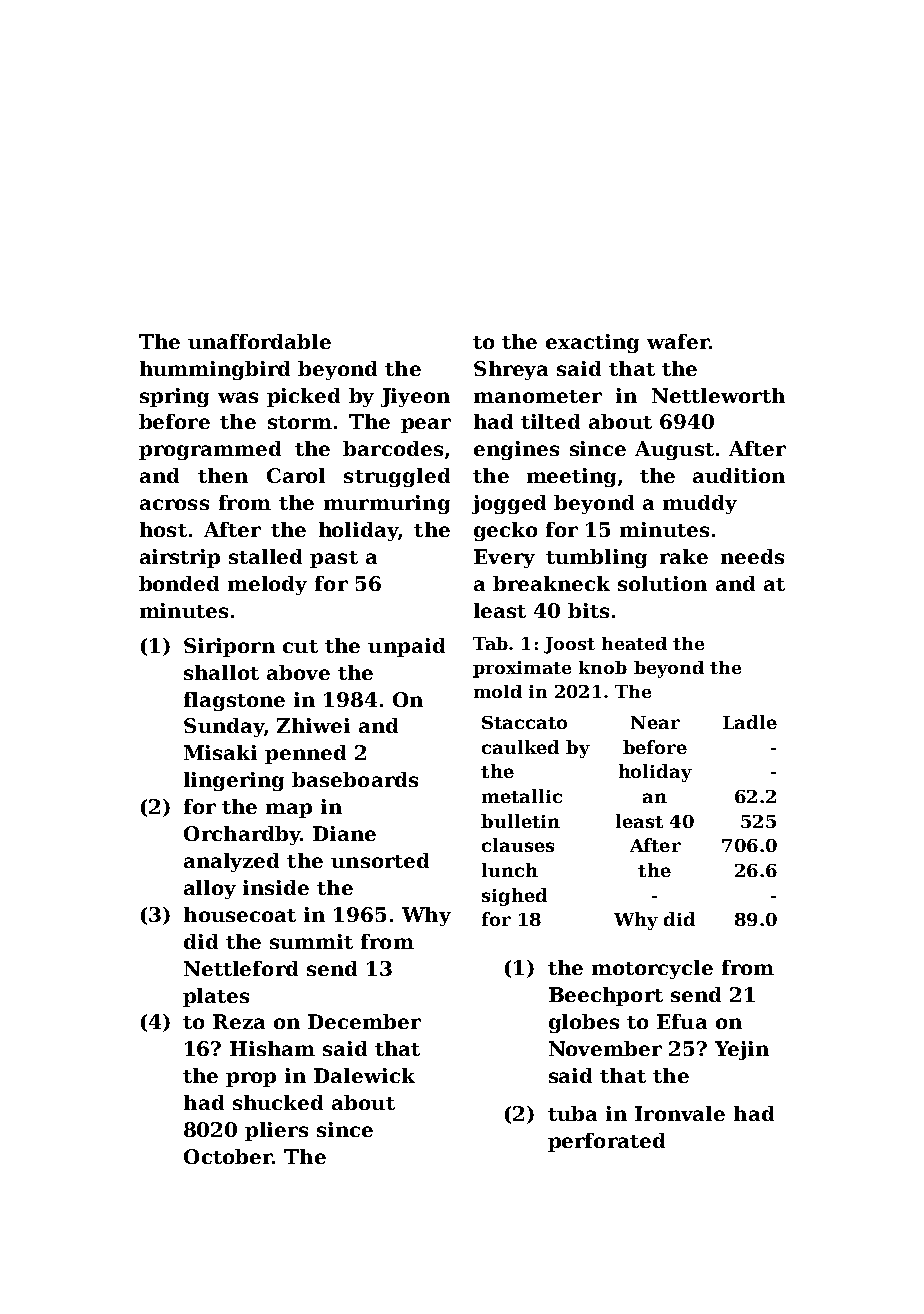 This document has width=924, height=1314. I want to click on summit, so click(311, 941).
